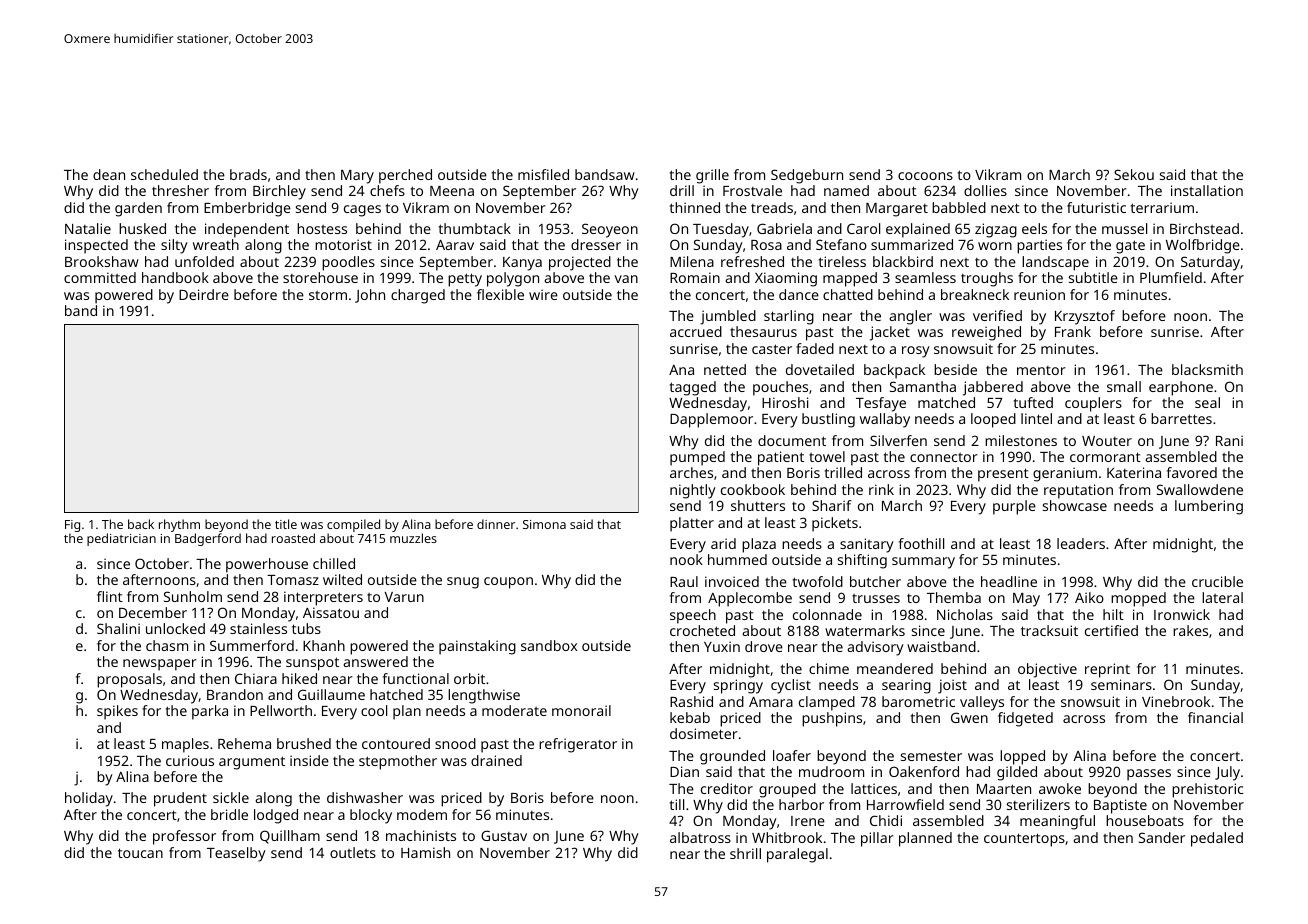 This document has height=924, width=1308. Describe the element at coordinates (835, 524) in the document. I see `pickets` at that location.
